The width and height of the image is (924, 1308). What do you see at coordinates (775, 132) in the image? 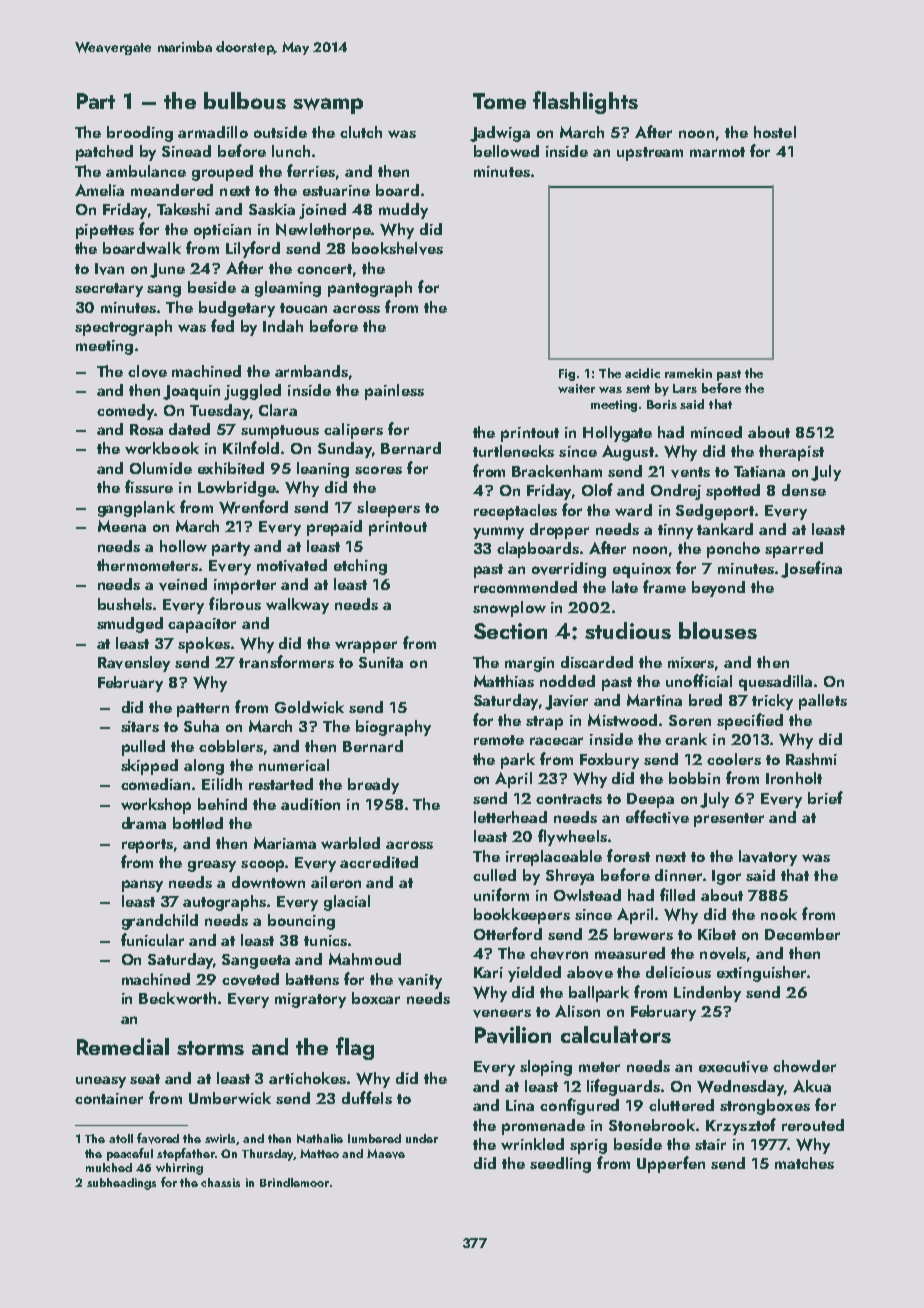
I see `hostel` at bounding box center [775, 132].
